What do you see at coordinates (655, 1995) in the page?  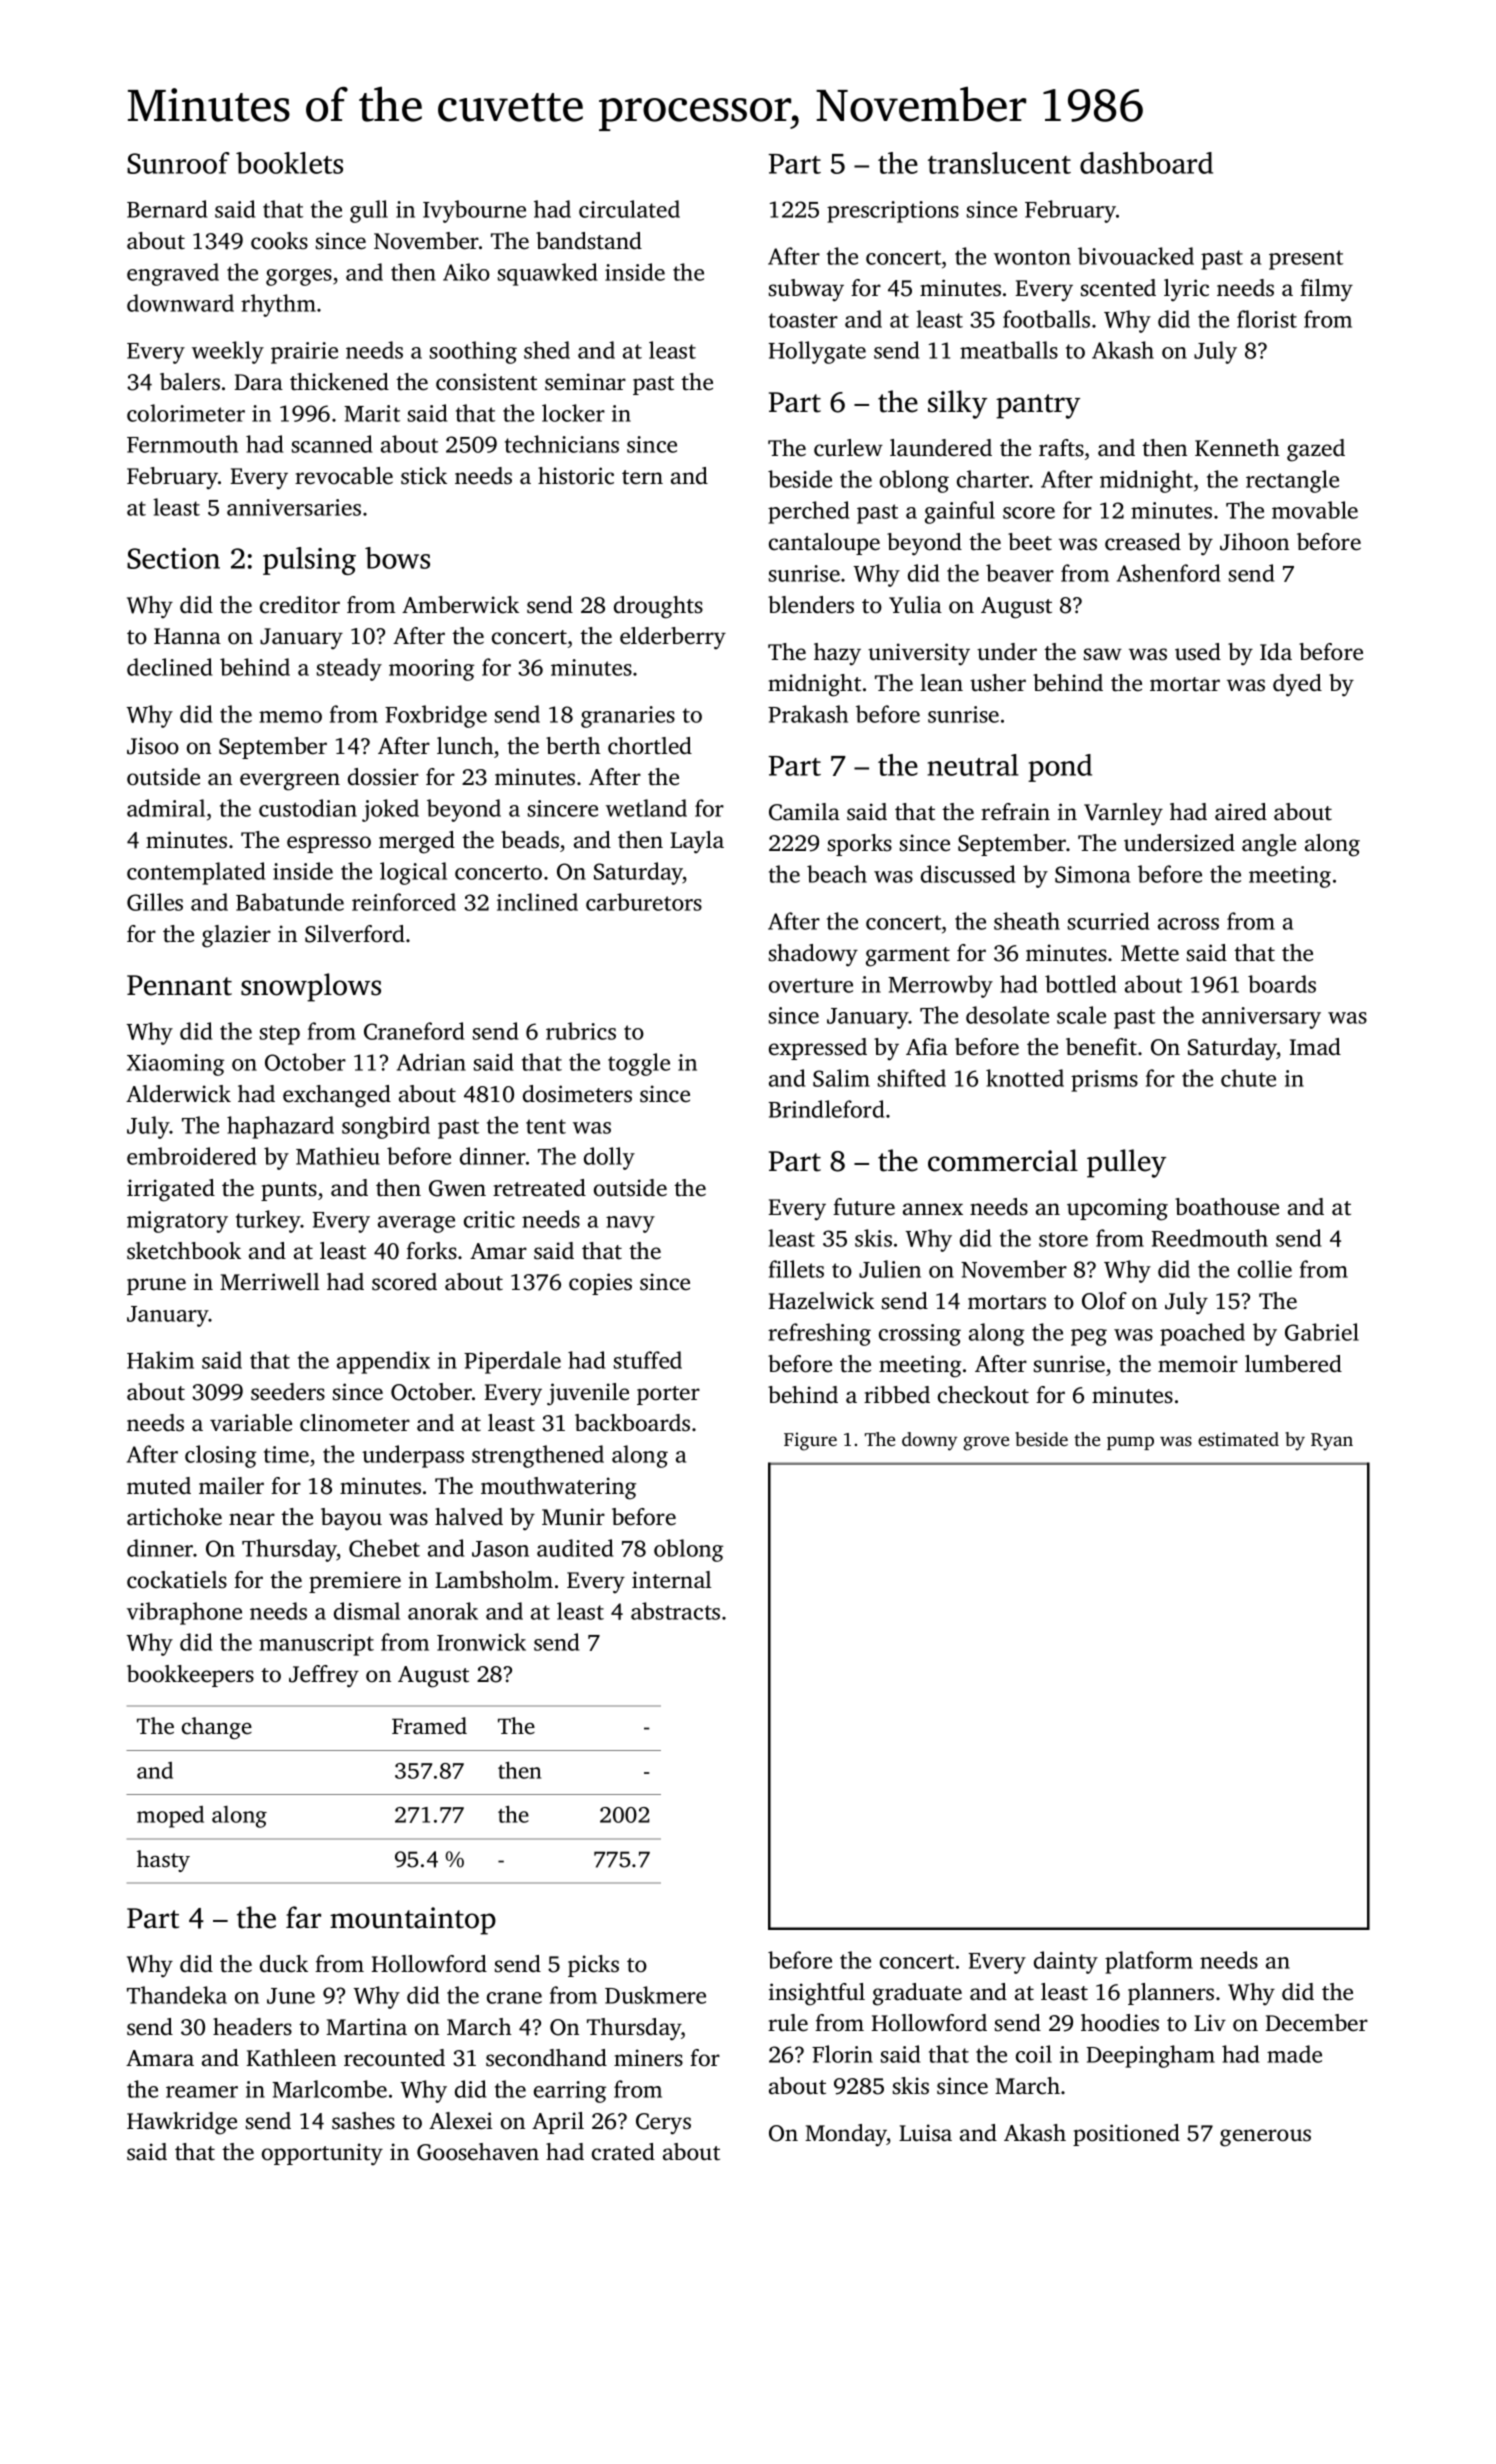 I see `Duskmere` at bounding box center [655, 1995].
